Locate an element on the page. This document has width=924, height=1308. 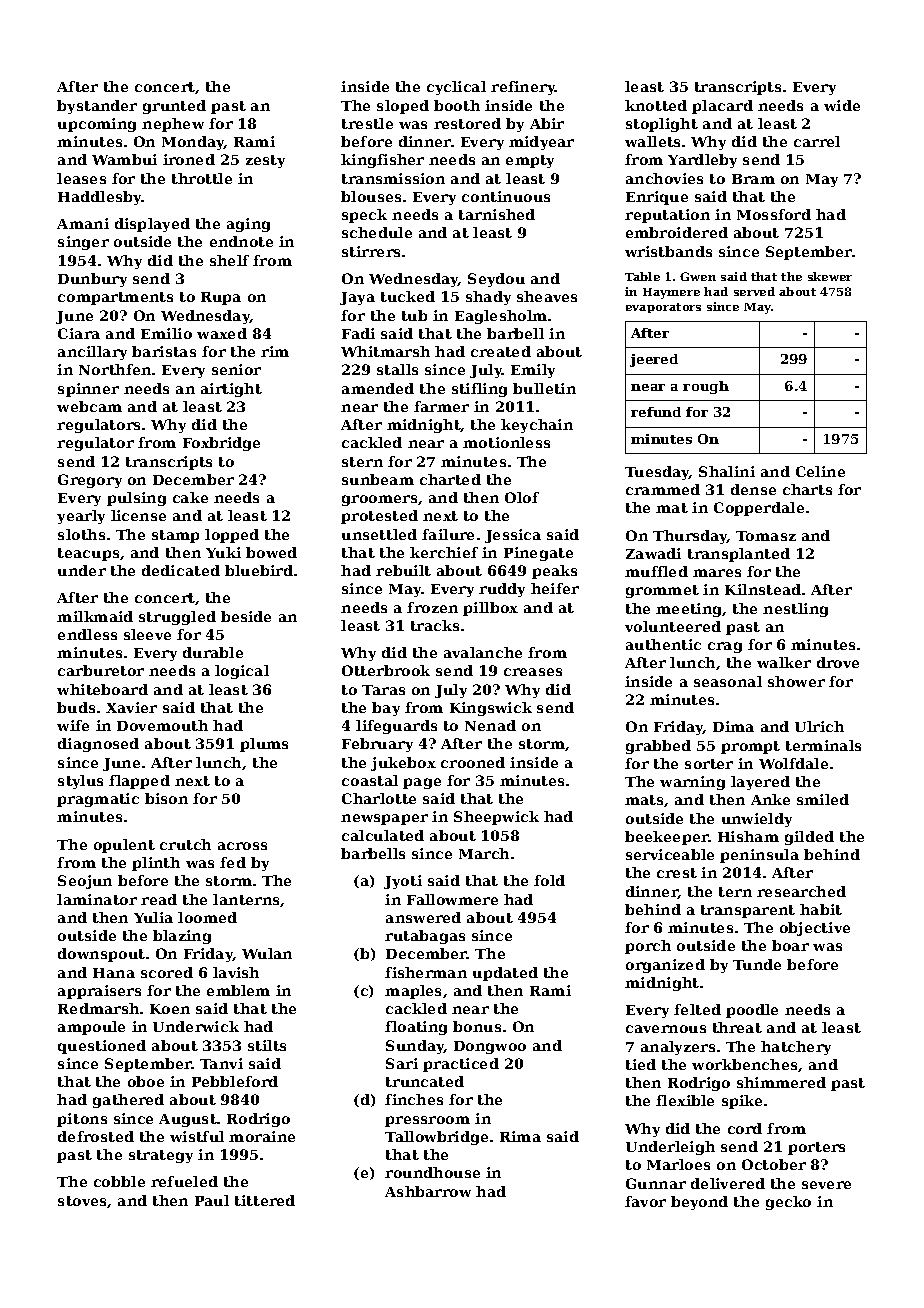
nestling is located at coordinates (795, 610).
